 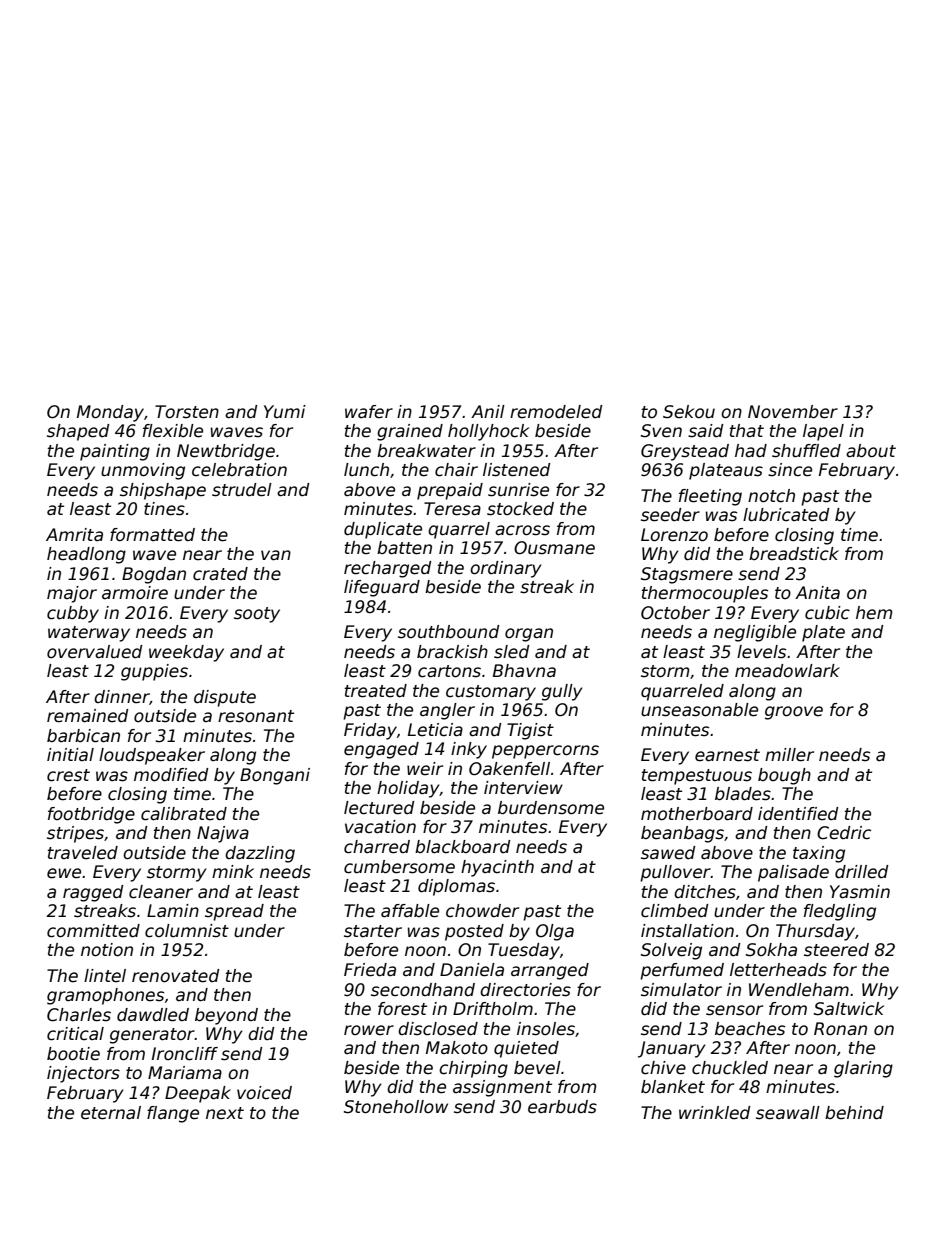 What do you see at coordinates (472, 970) in the screenshot?
I see `Daniela` at bounding box center [472, 970].
